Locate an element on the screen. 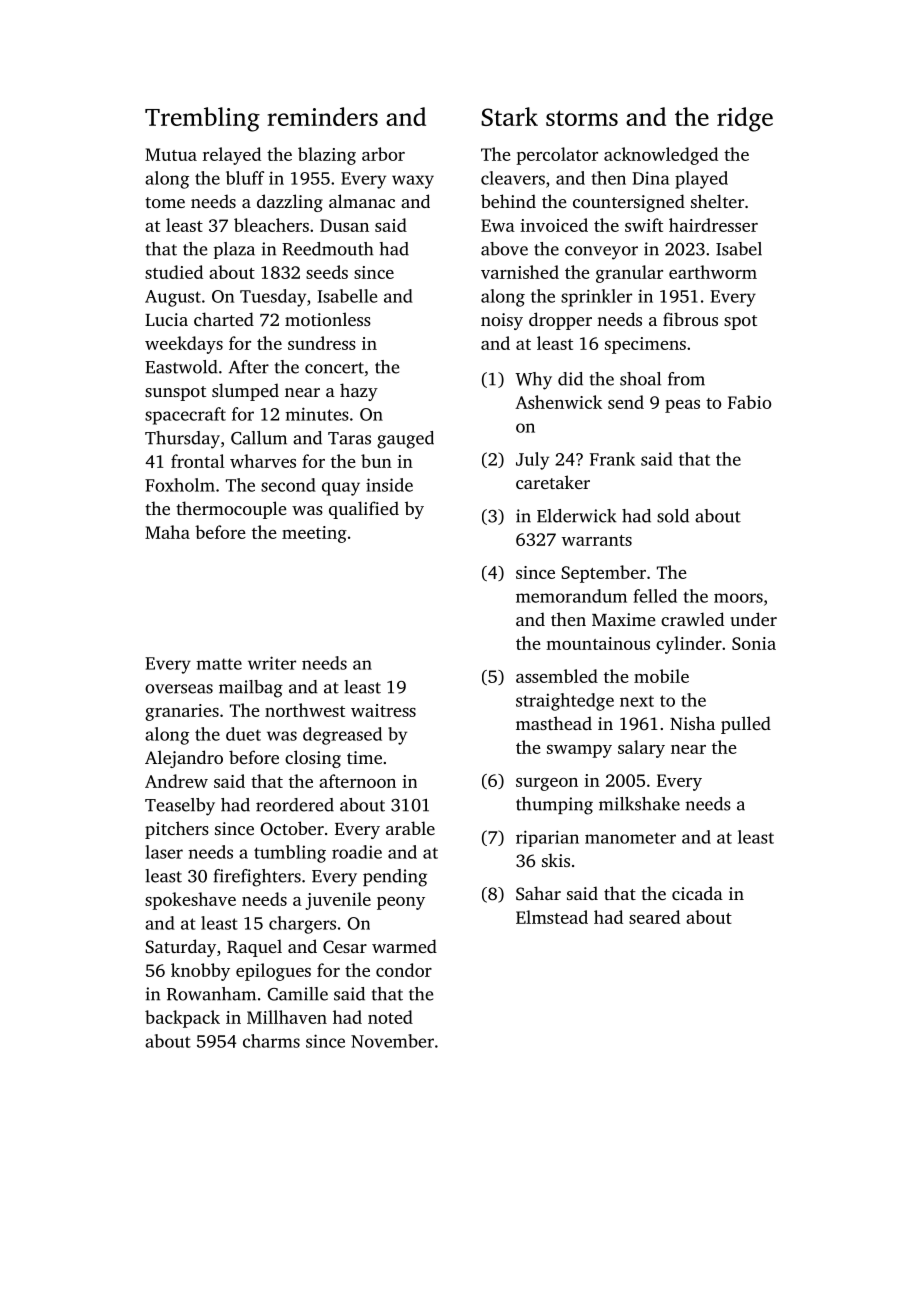  cicada is located at coordinates (697, 893).
